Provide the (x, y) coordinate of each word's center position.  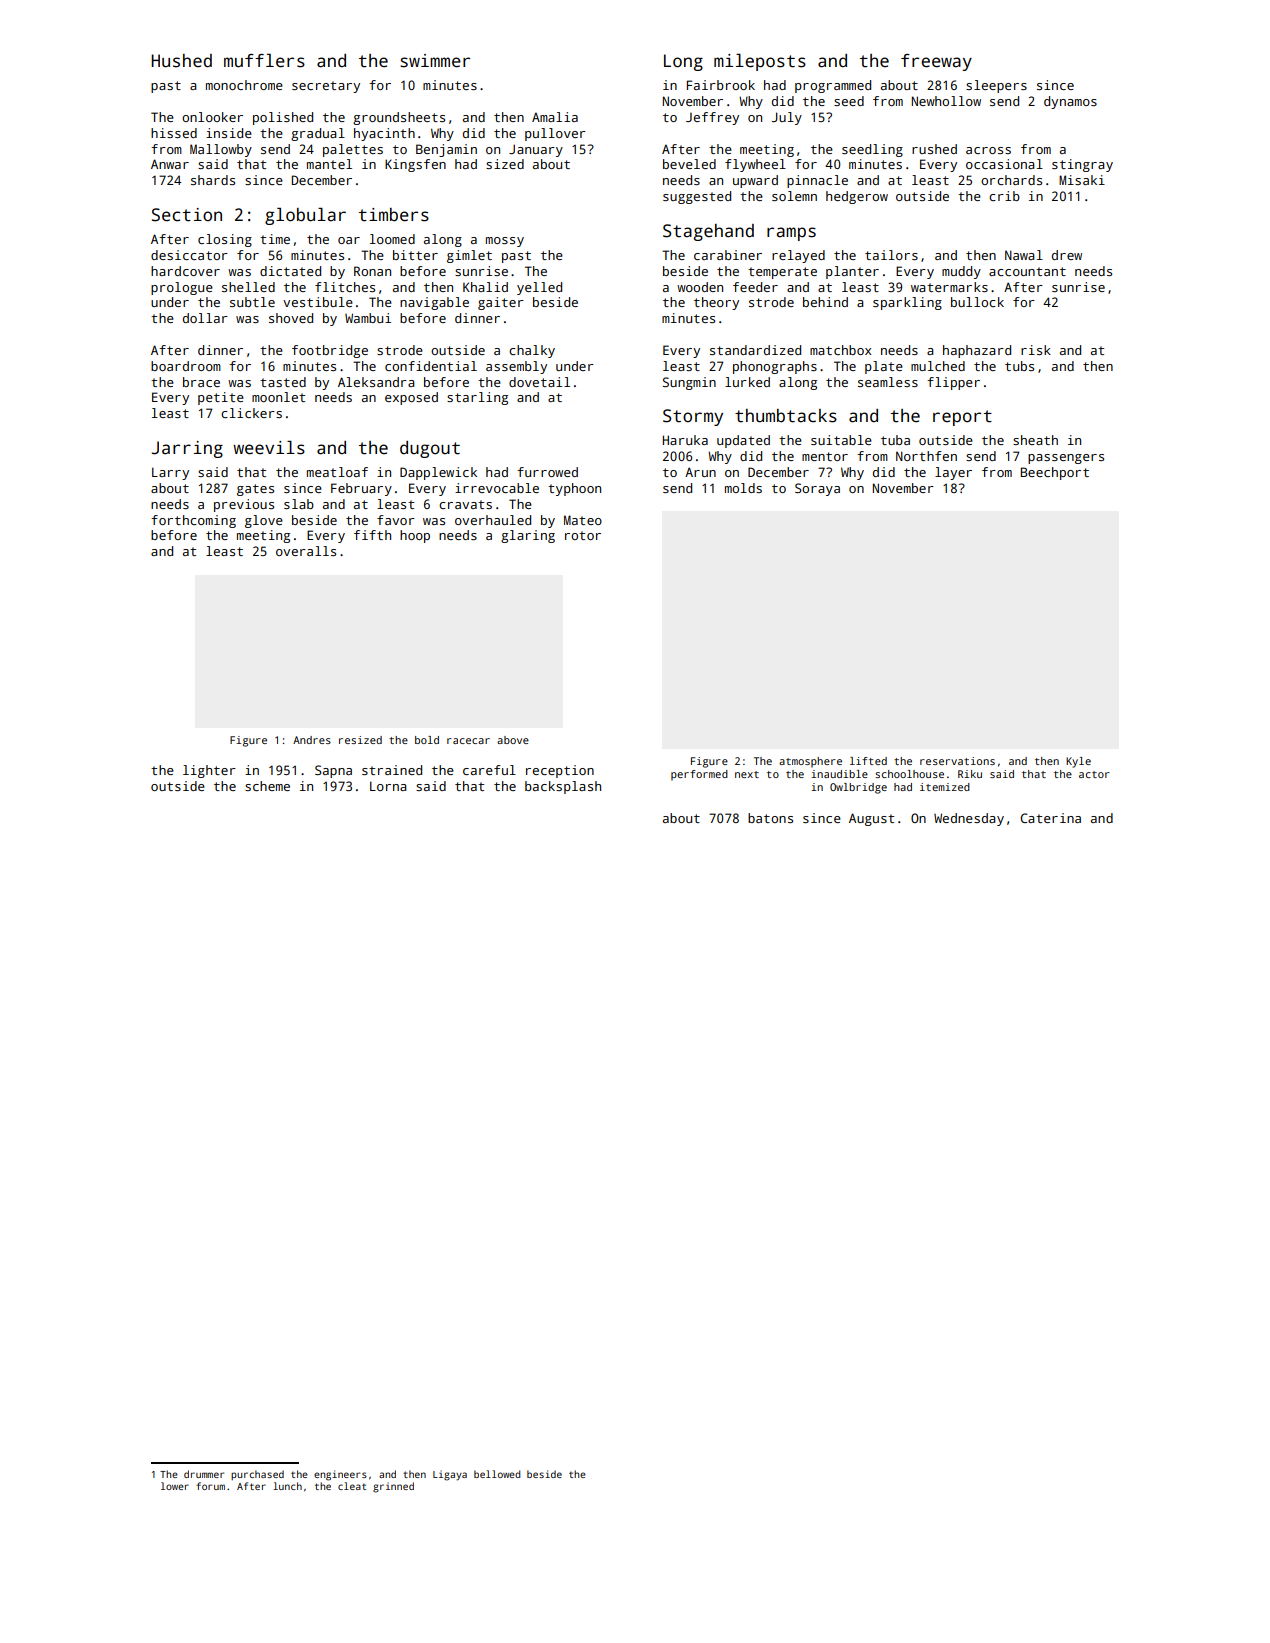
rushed (934, 149)
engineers (340, 1475)
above (513, 740)
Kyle (1078, 762)
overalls (306, 551)
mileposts (760, 62)
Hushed (181, 61)
